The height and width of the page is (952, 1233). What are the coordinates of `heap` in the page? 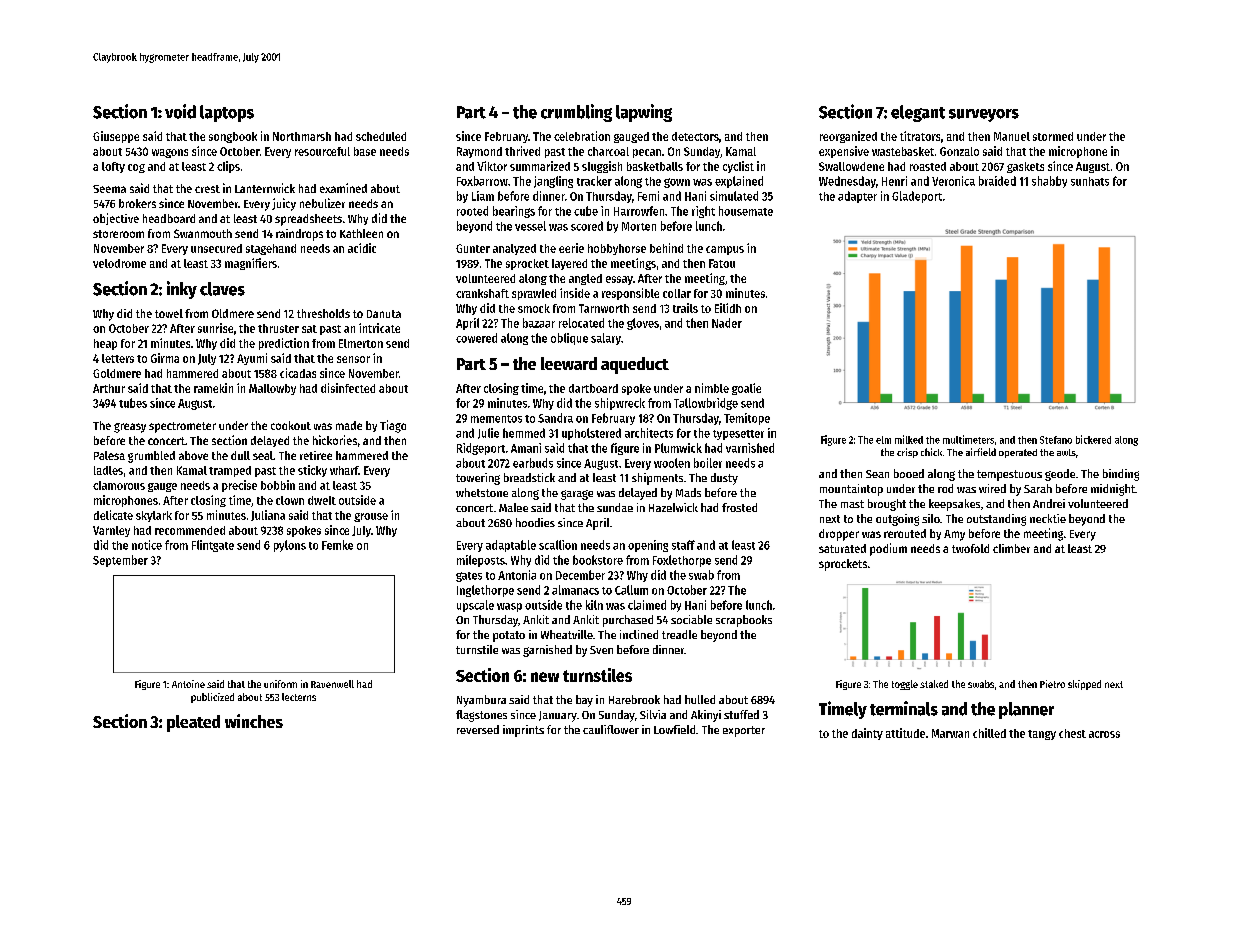 It's located at (105, 344).
